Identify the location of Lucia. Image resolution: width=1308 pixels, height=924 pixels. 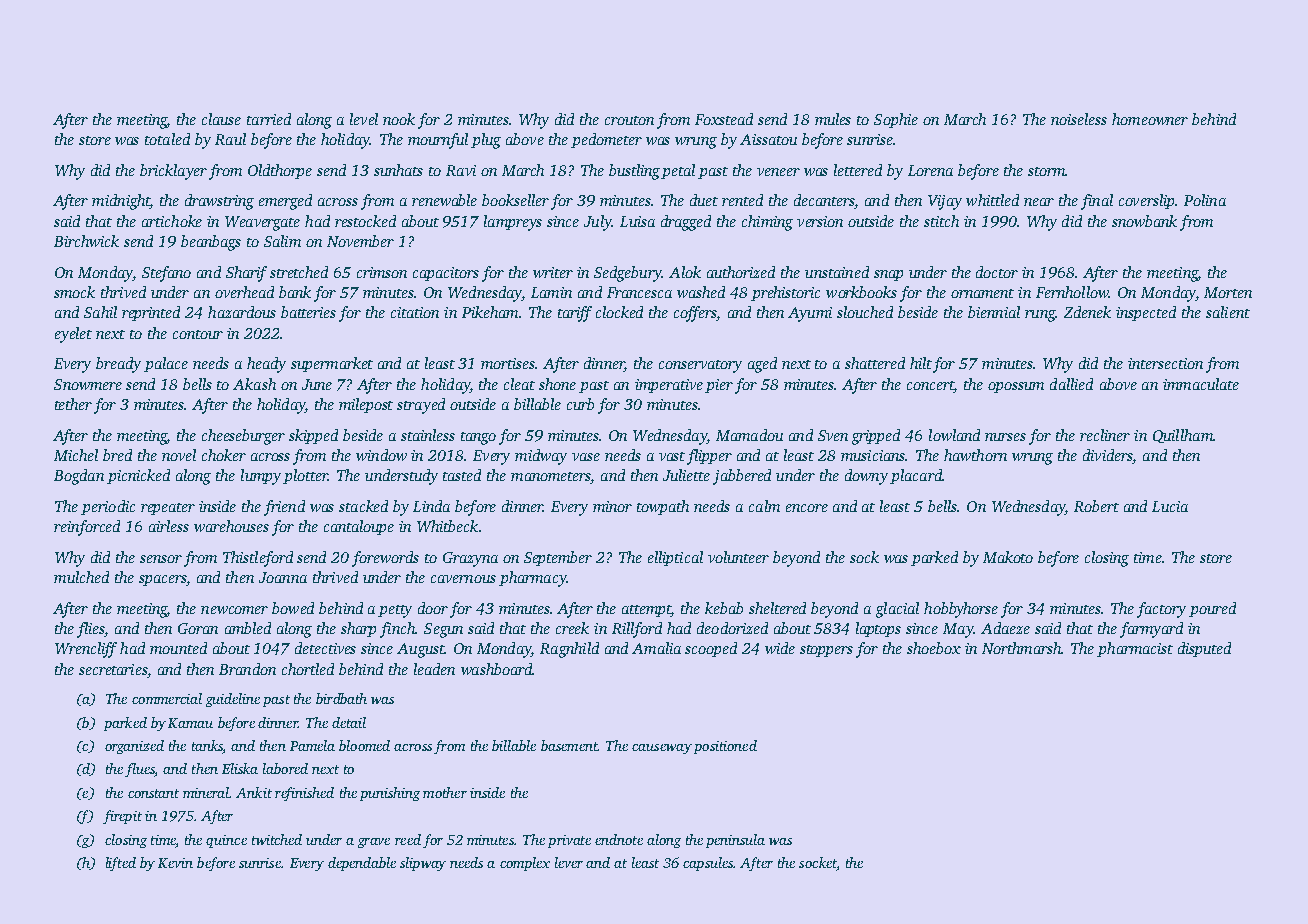
(1170, 506).
